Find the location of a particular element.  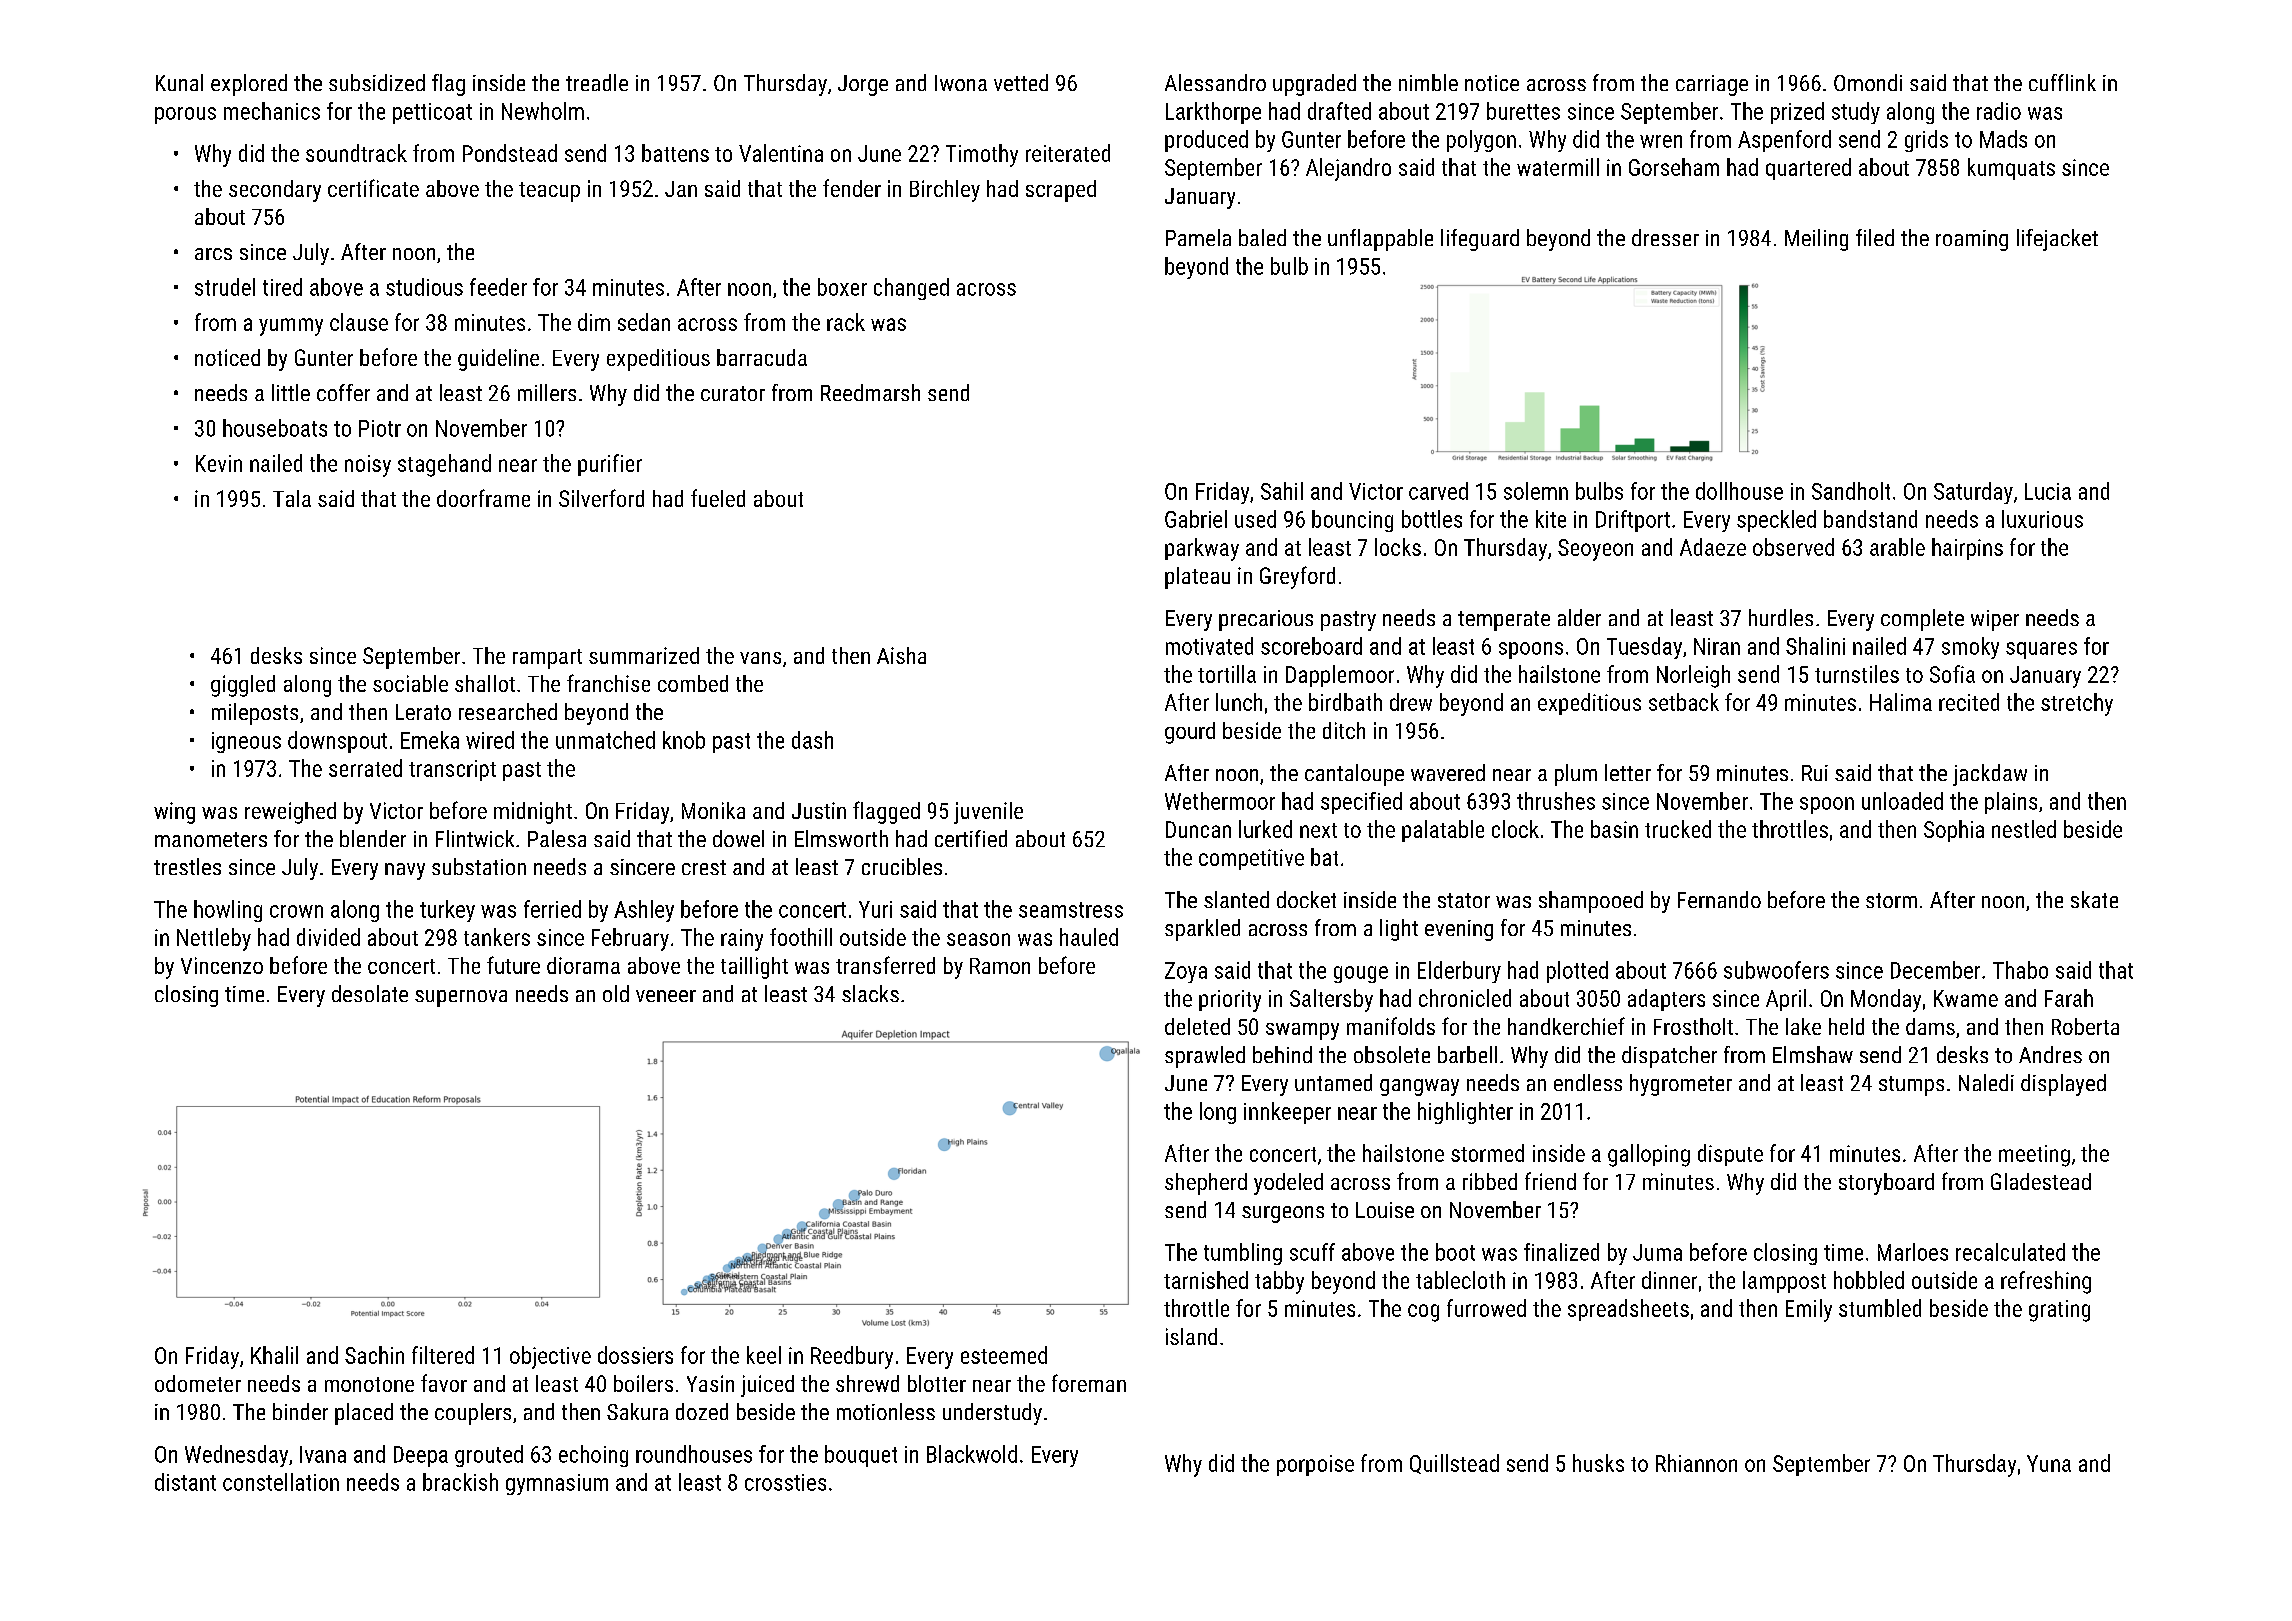

noisy is located at coordinates (368, 466).
